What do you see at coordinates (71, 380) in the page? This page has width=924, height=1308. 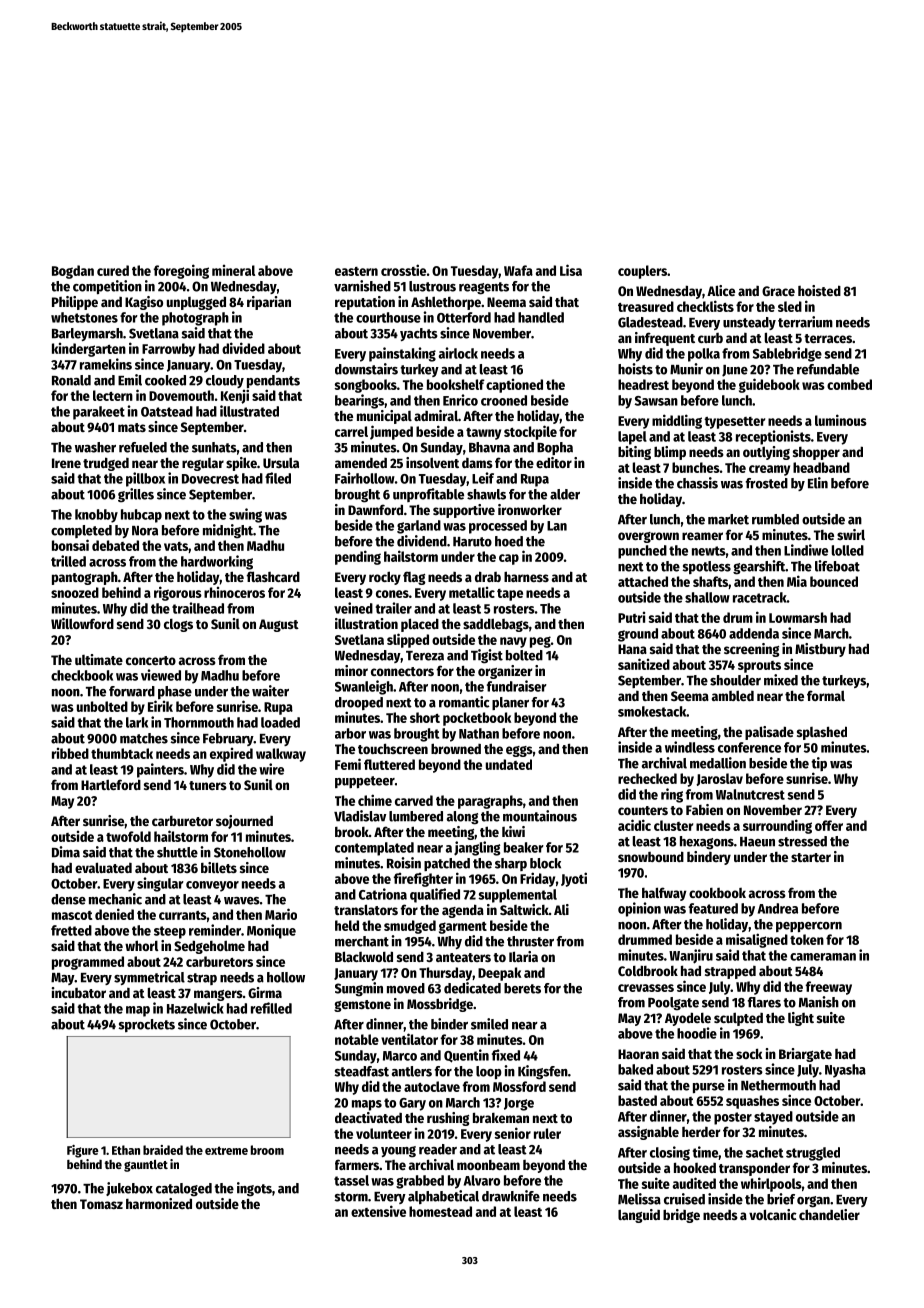 I see `Ronald` at bounding box center [71, 380].
